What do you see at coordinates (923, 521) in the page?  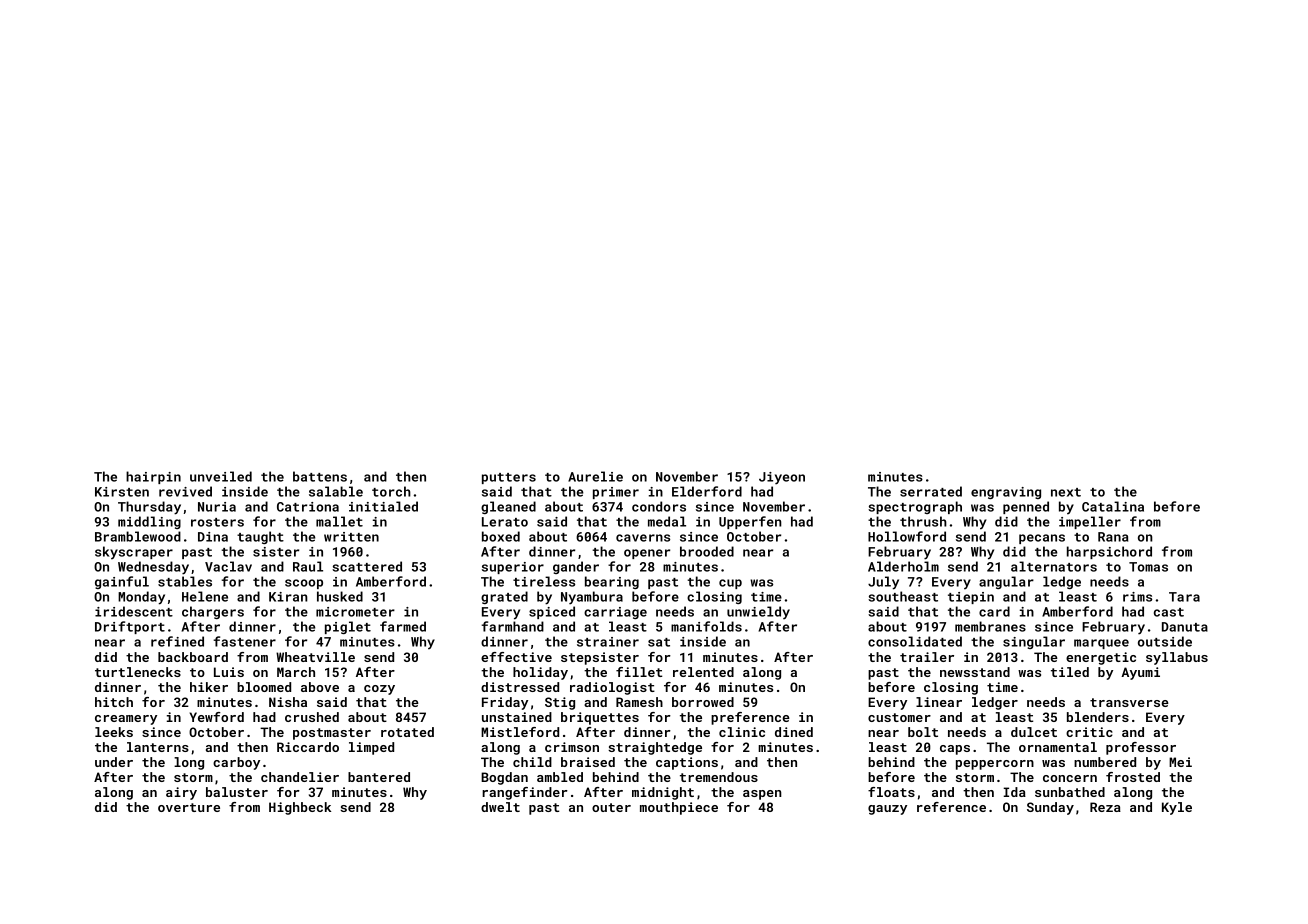 I see `thrush` at bounding box center [923, 521].
